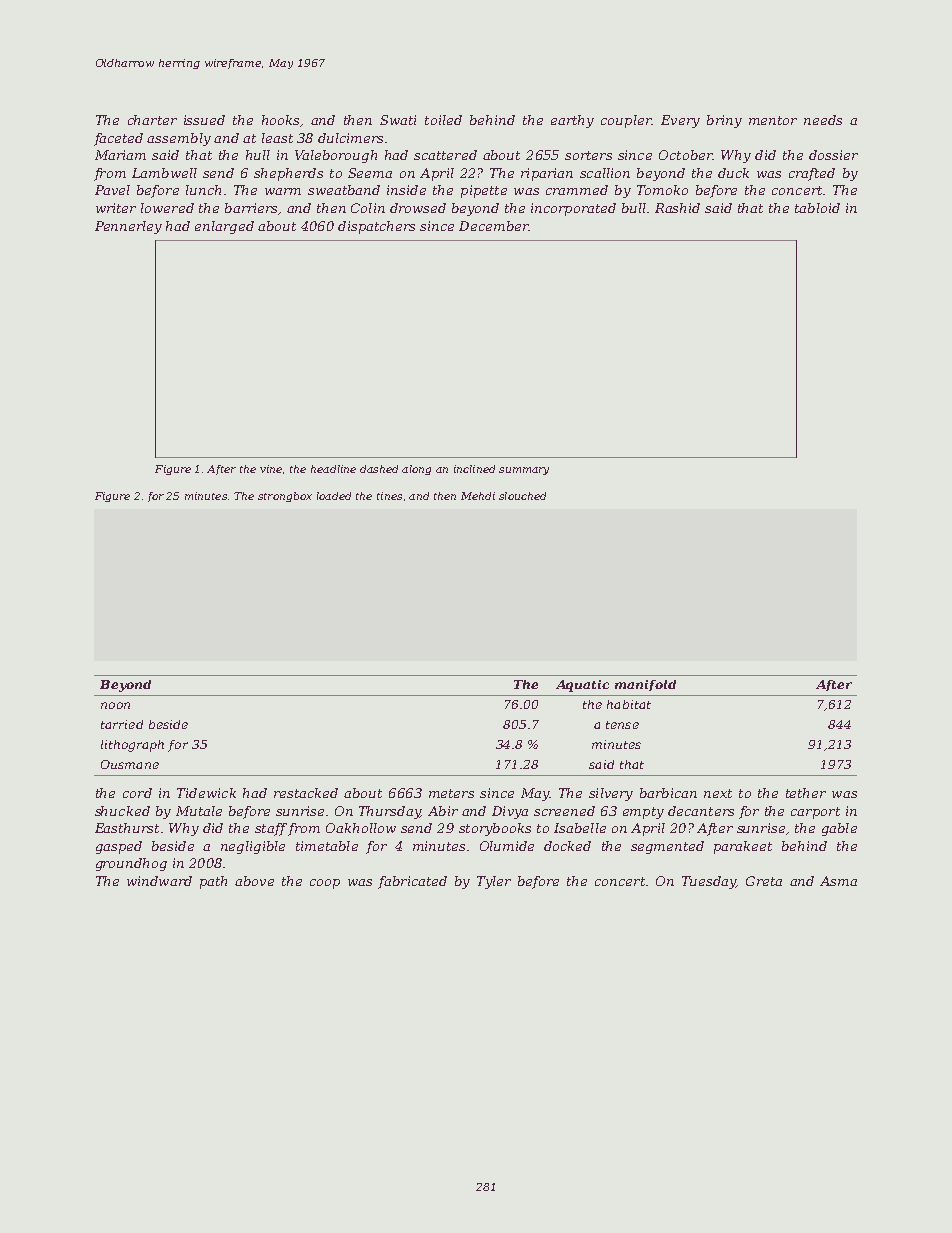  I want to click on vine, so click(271, 469).
